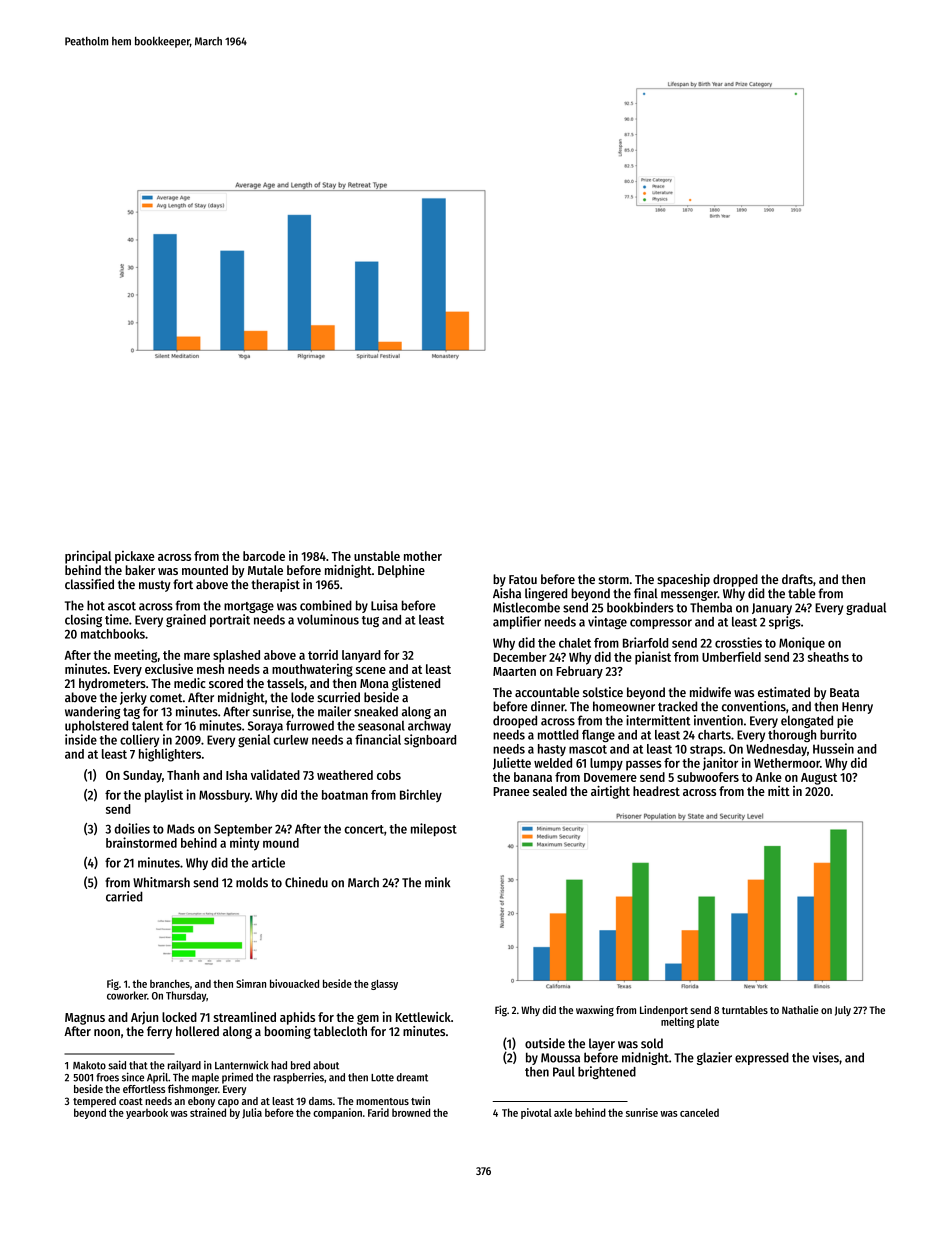  Describe the element at coordinates (699, 1112) in the screenshot. I see `canceled` at that location.
